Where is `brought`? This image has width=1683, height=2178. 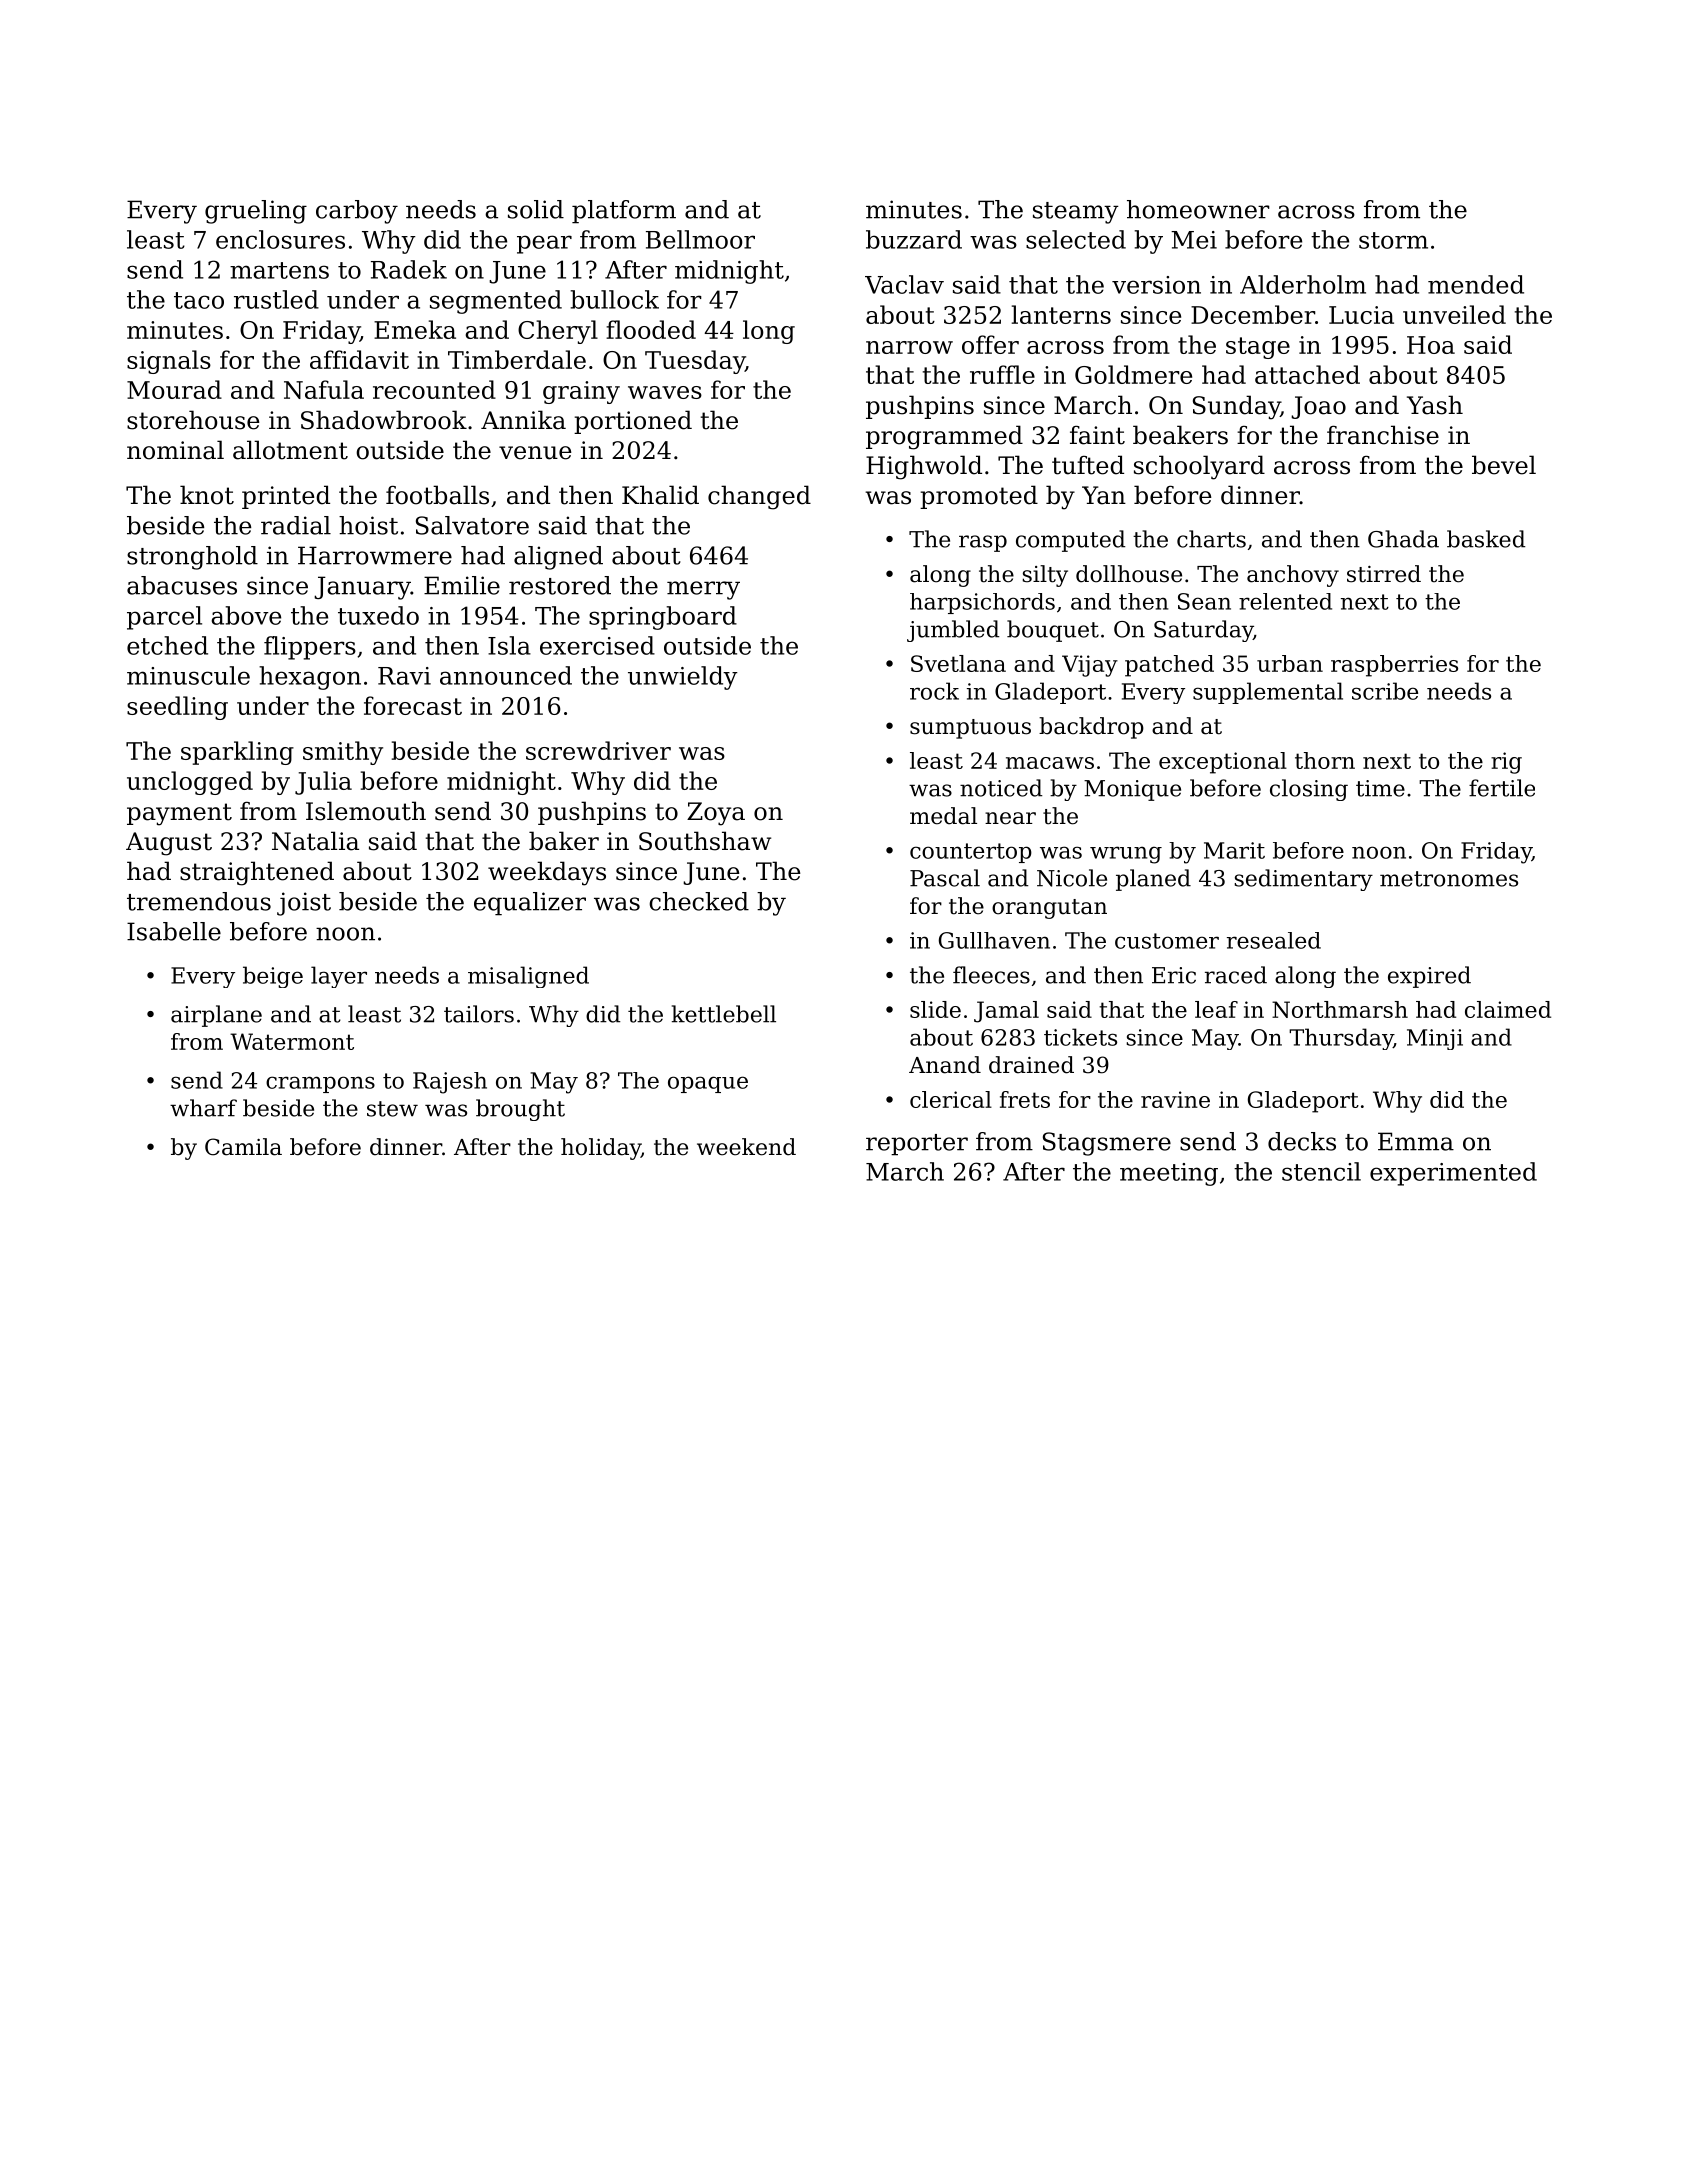 brought is located at coordinates (520, 1110).
